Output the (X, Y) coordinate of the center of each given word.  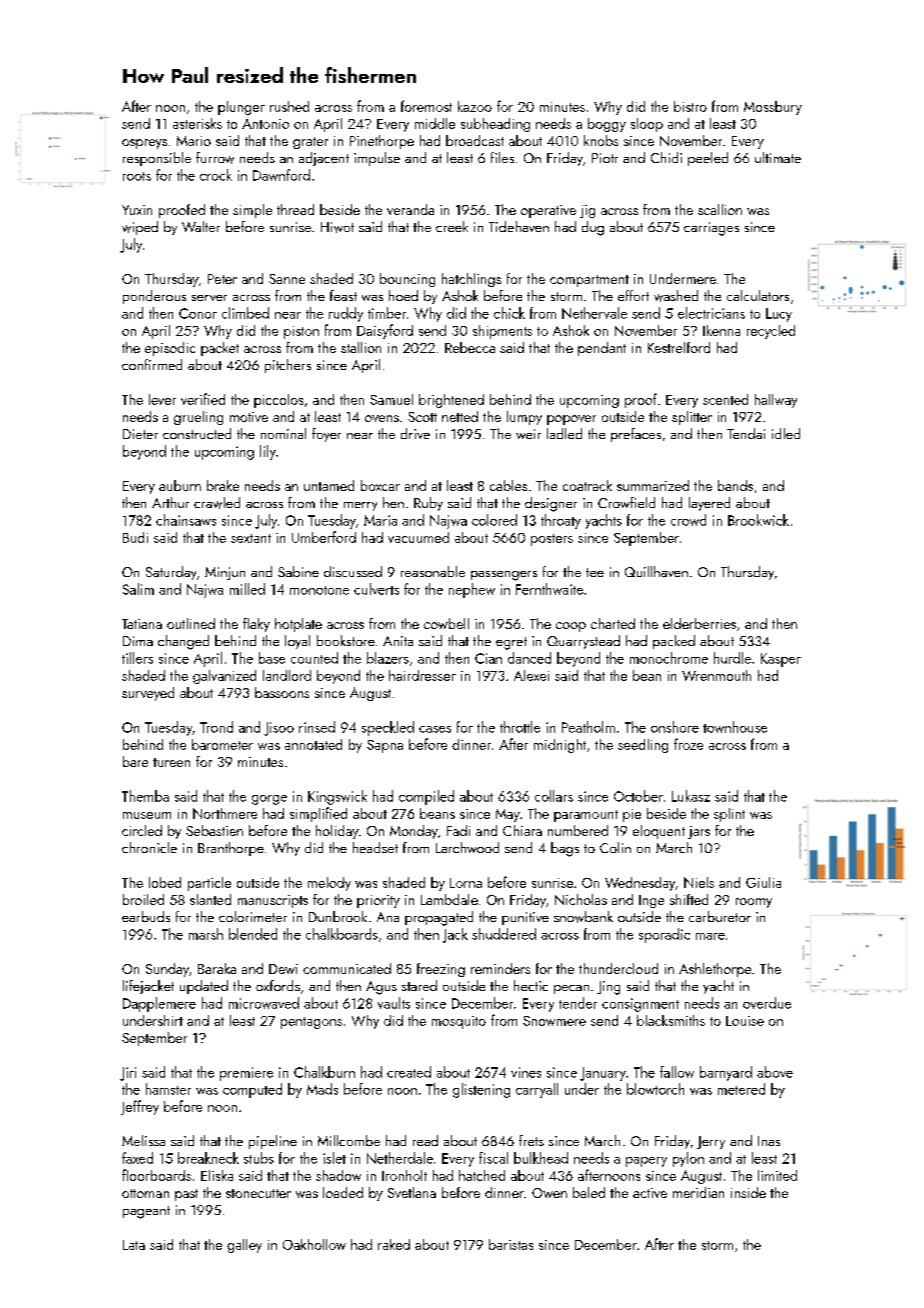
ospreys (144, 144)
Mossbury (773, 108)
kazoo (475, 106)
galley (244, 1246)
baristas (511, 1244)
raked (394, 1244)
